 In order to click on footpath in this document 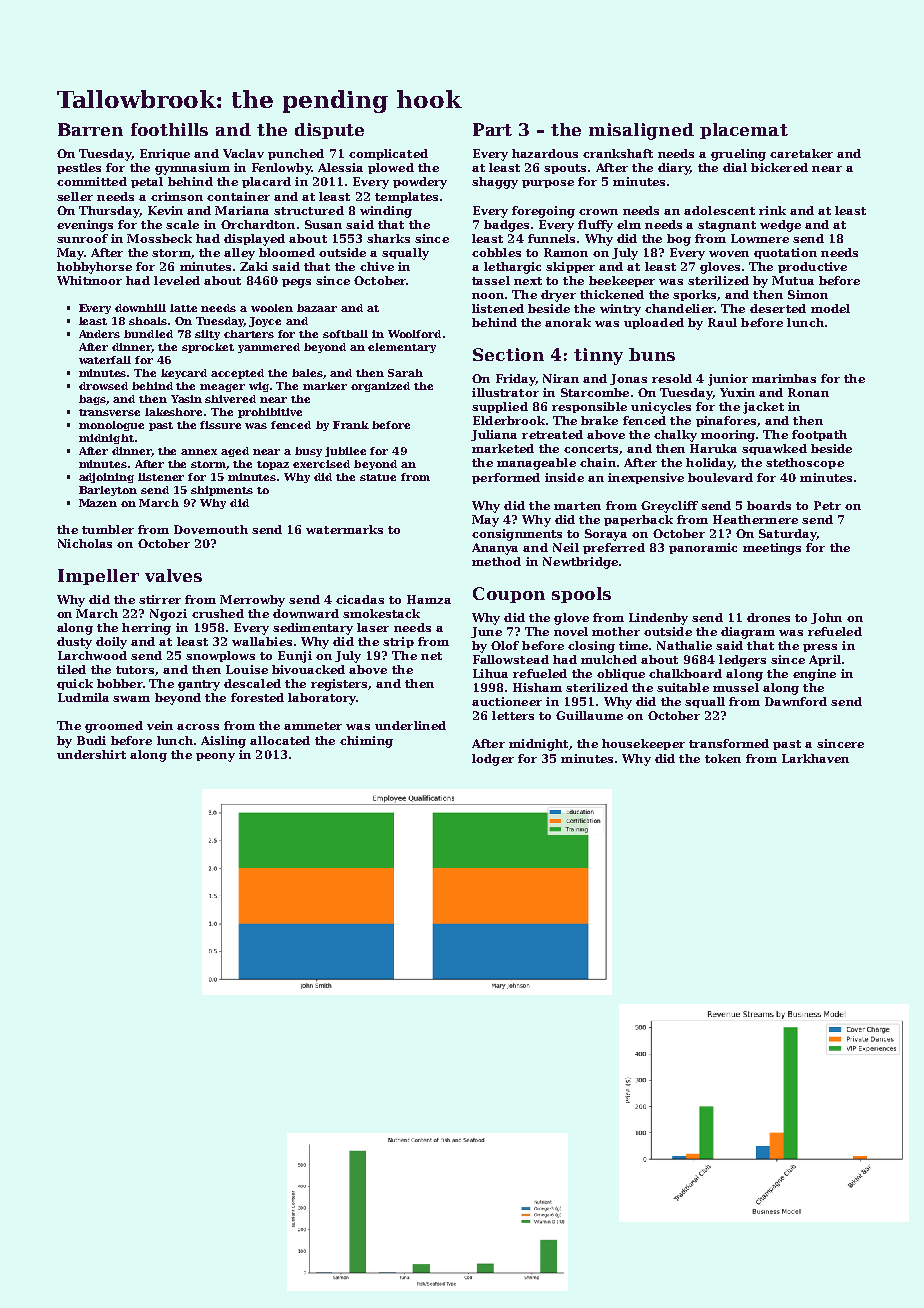, I will do `click(819, 435)`.
